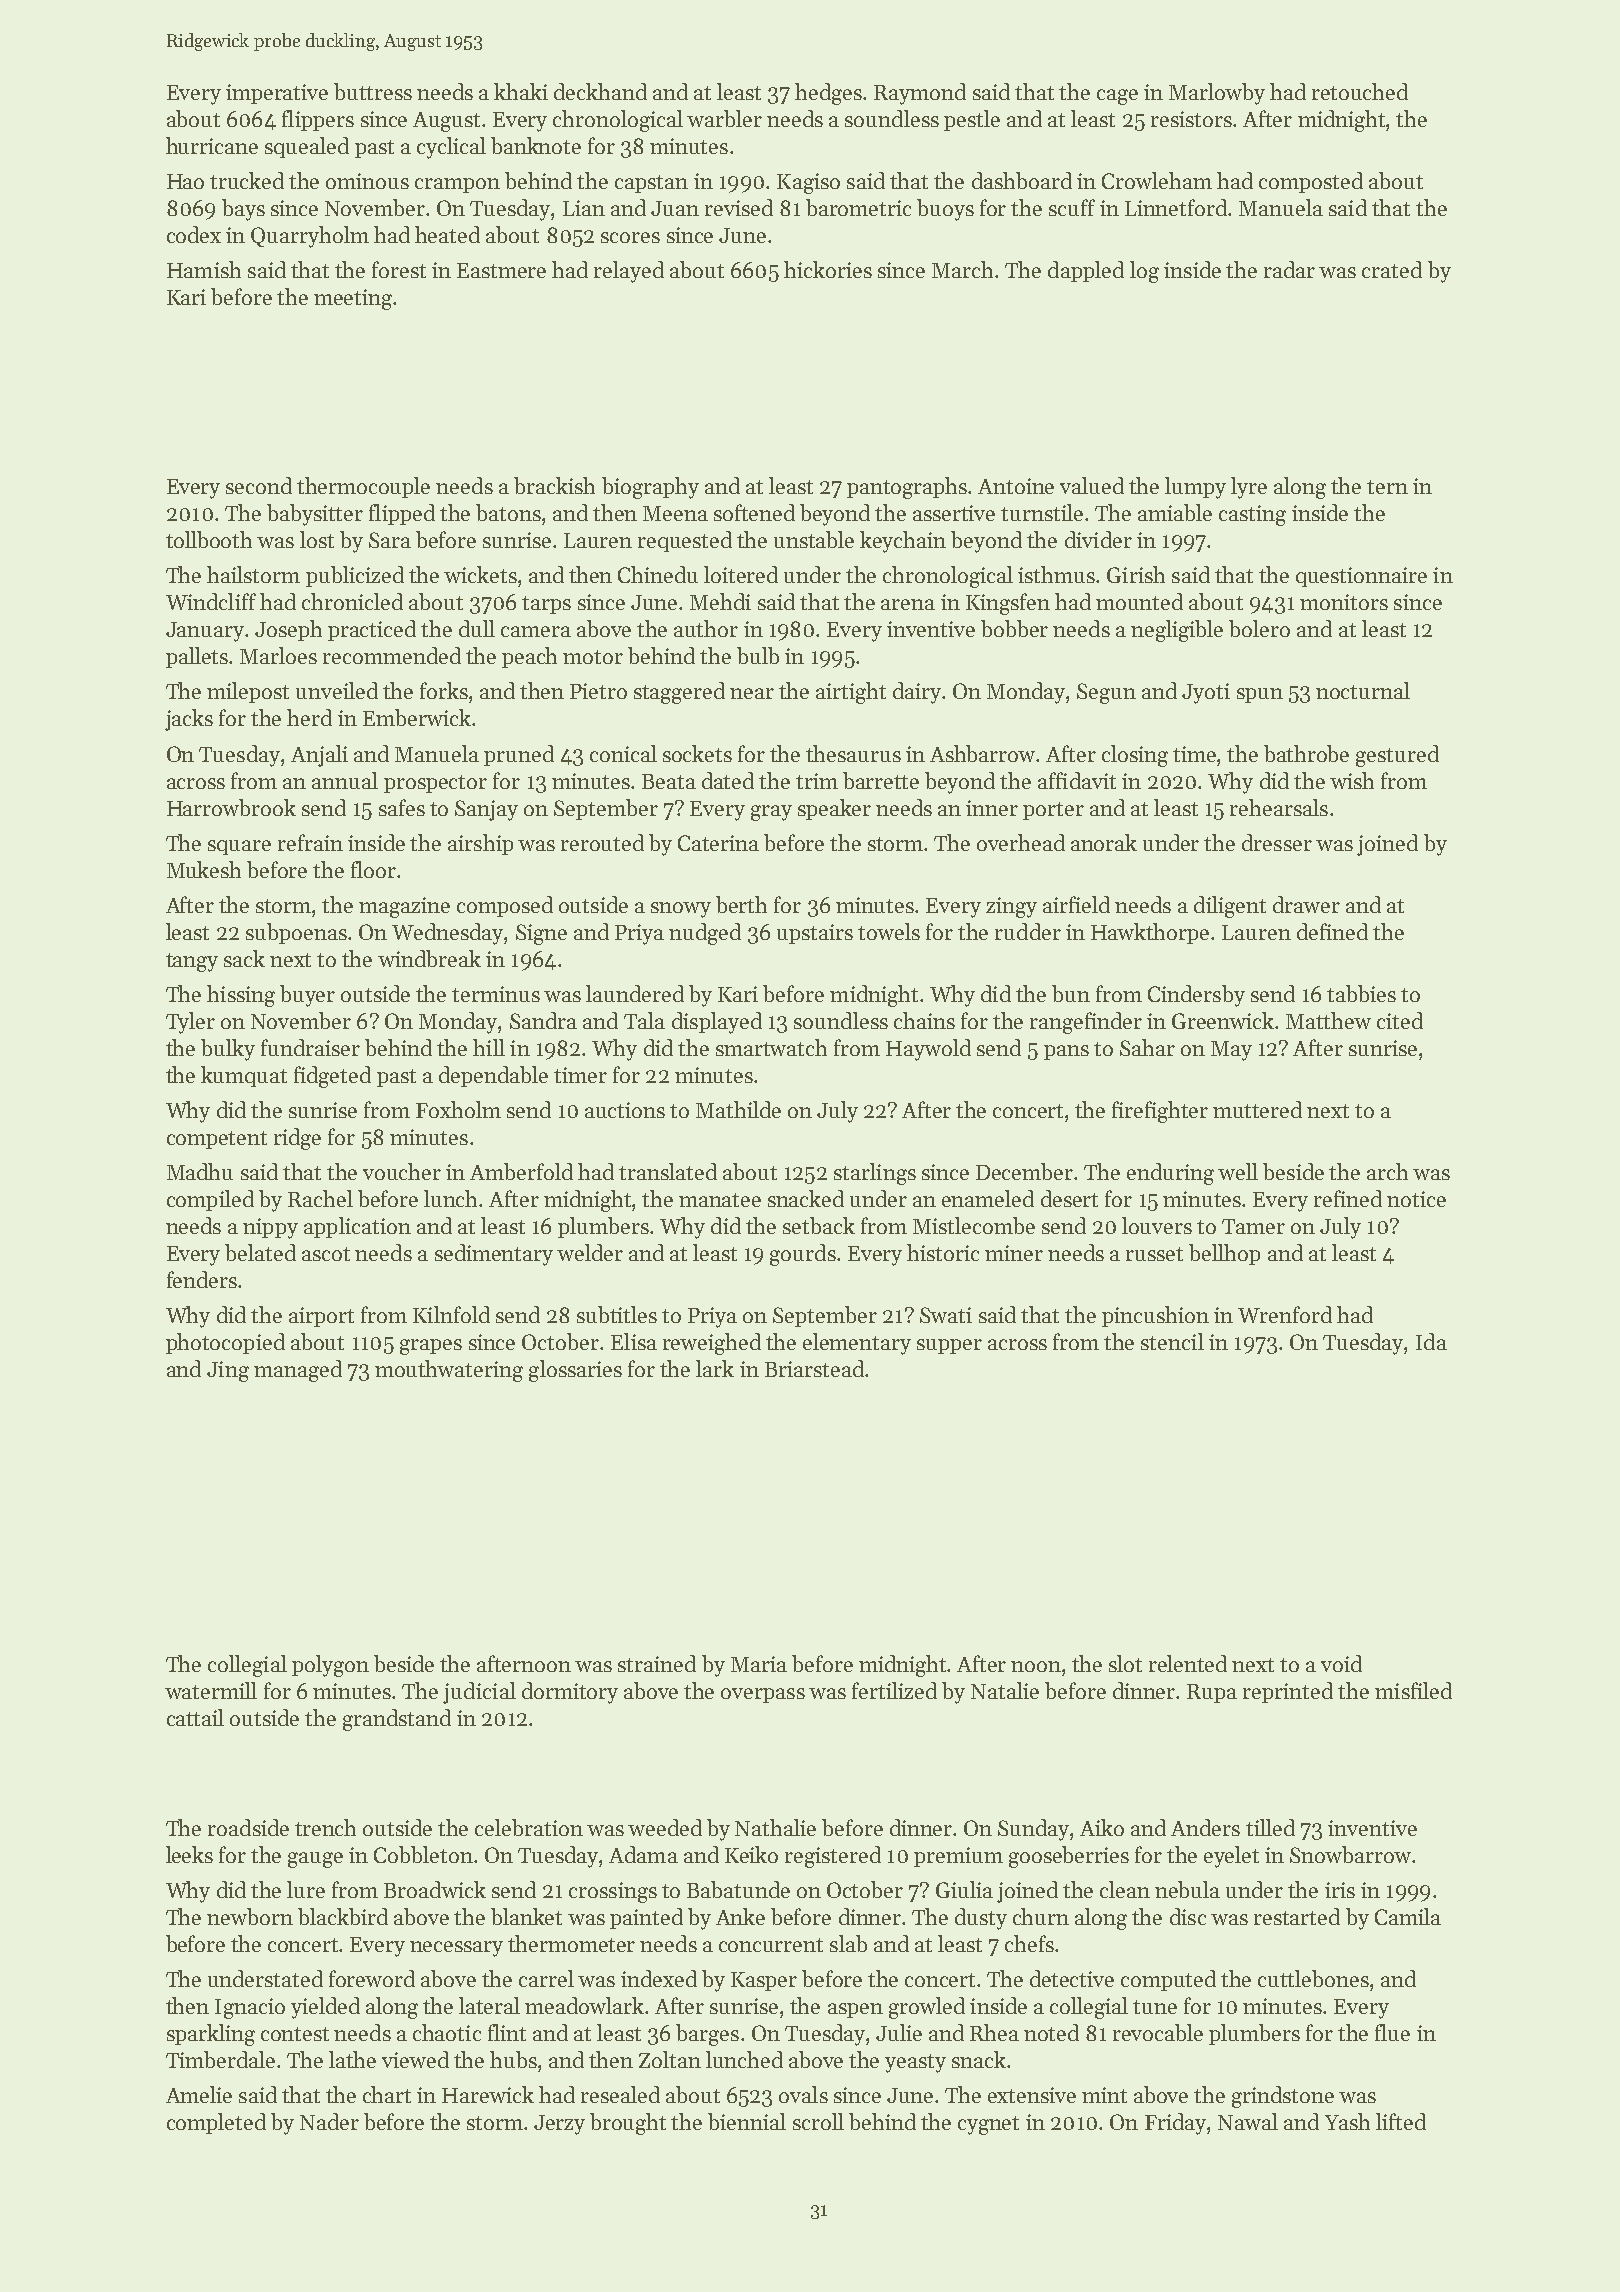  Describe the element at coordinates (277, 94) in the page. I see `imperative` at that location.
